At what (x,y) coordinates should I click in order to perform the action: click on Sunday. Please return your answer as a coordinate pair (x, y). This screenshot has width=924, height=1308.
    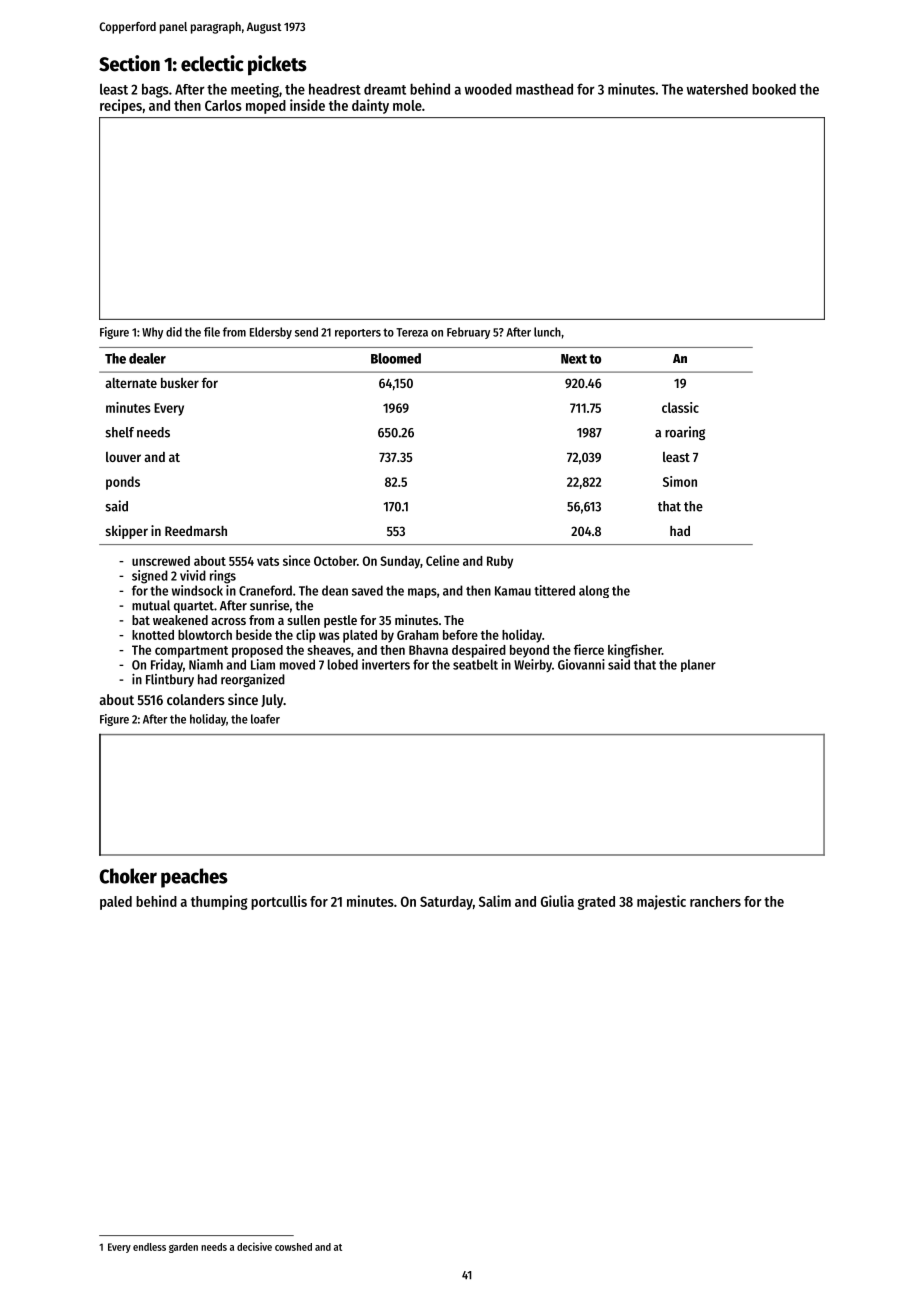
    Looking at the image, I should click on (400, 562).
